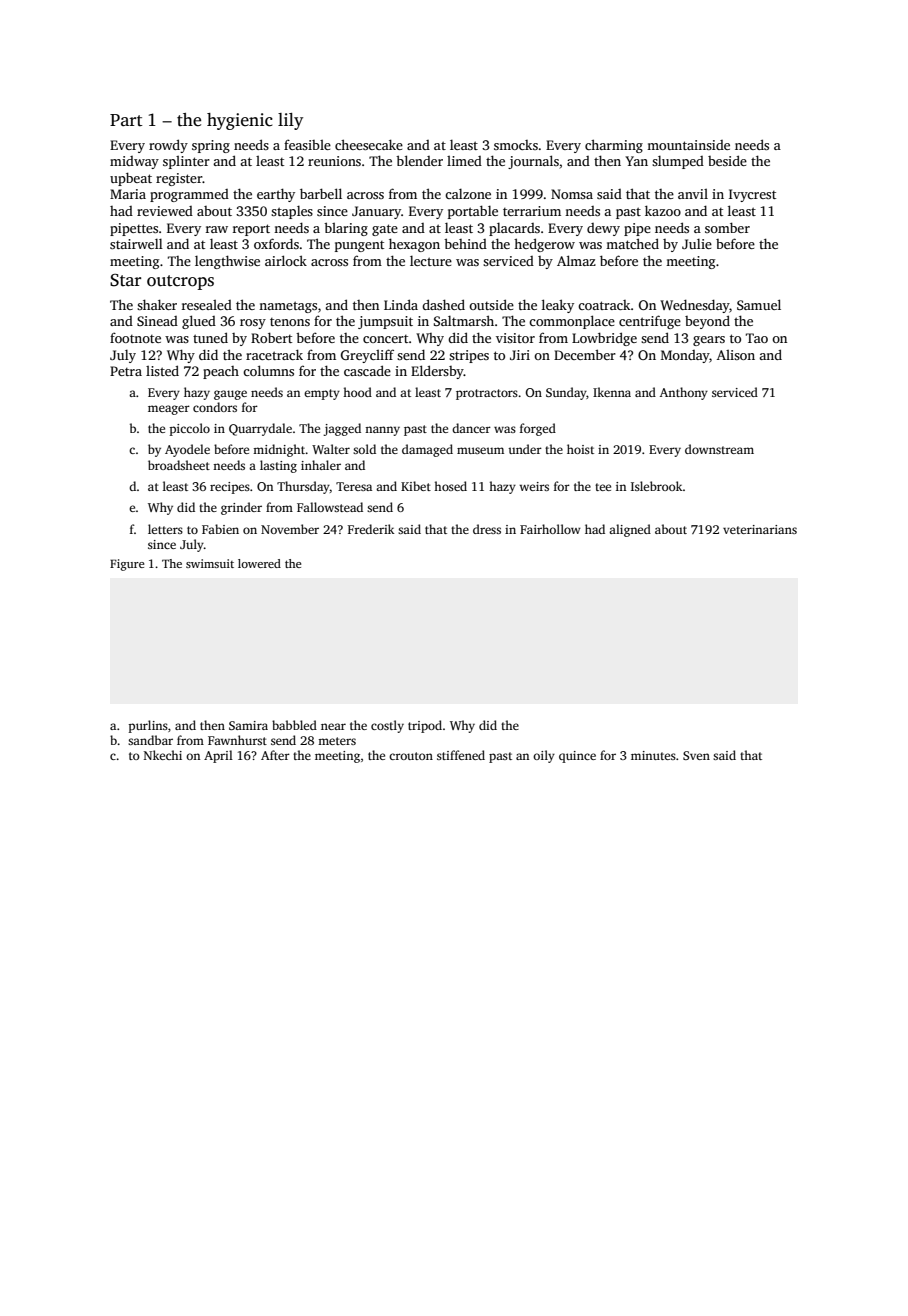  Describe the element at coordinates (189, 195) in the page. I see `programmed` at that location.
